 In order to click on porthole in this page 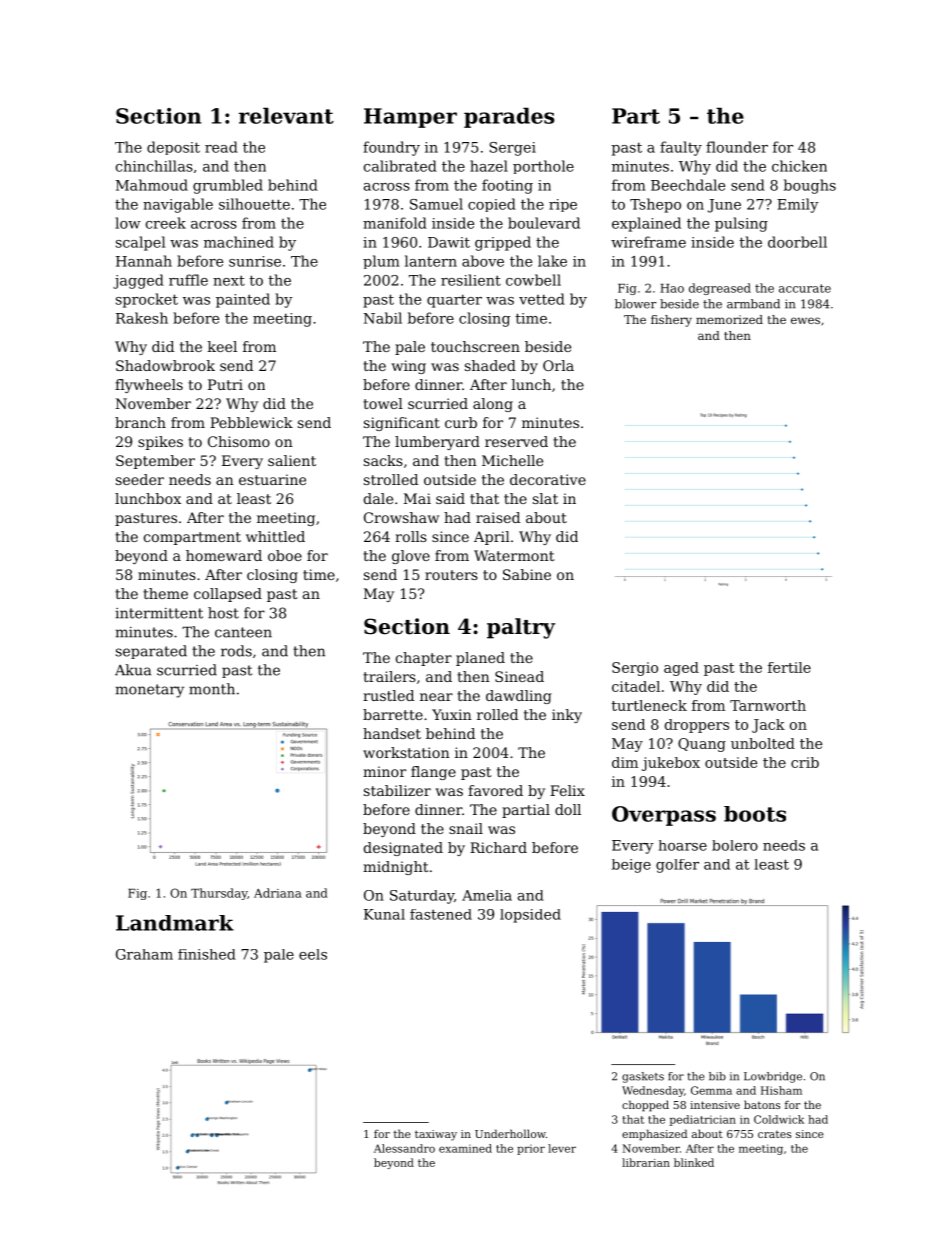, I will do `click(543, 167)`.
